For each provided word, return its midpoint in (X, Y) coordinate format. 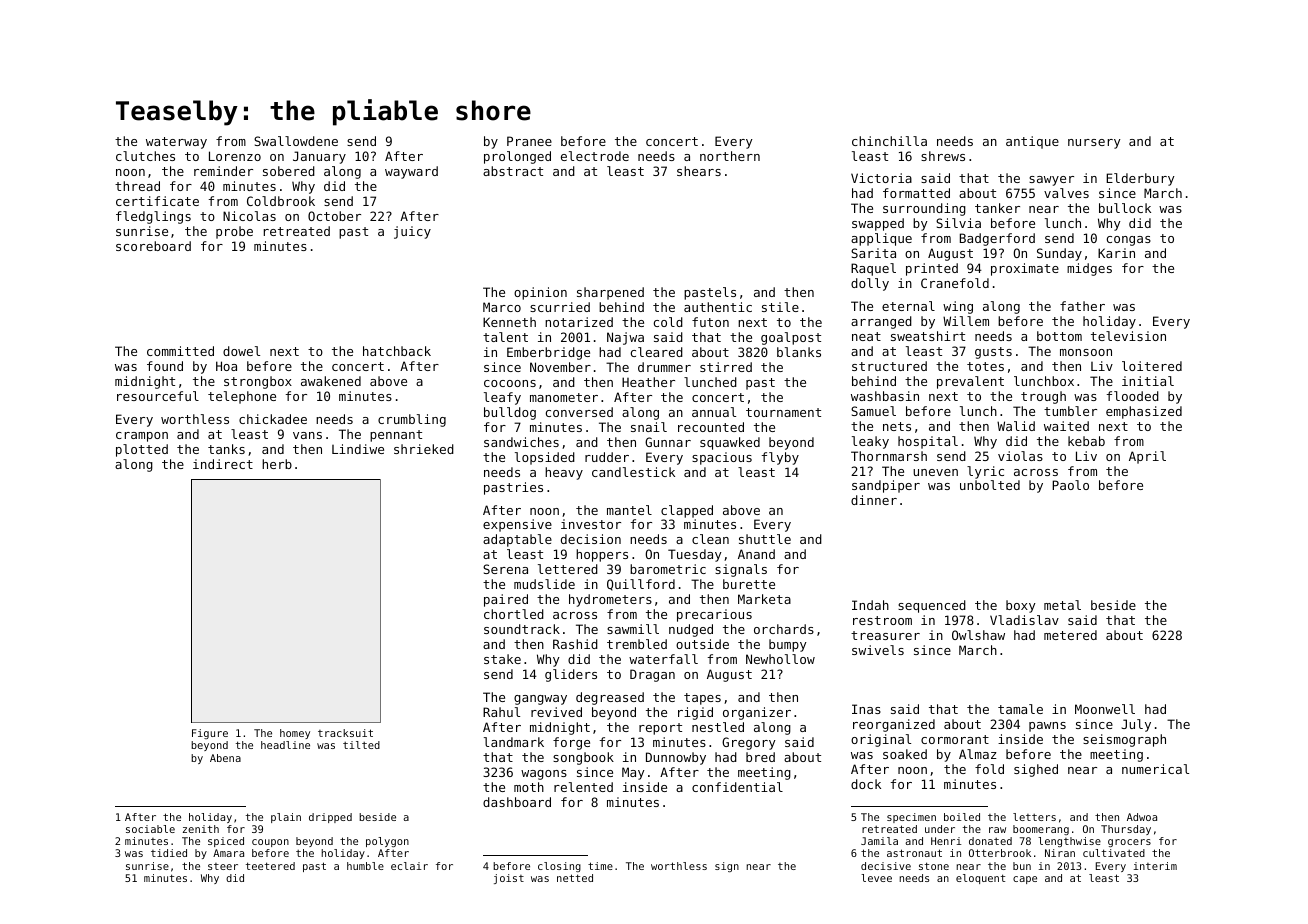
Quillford (641, 585)
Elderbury (1140, 179)
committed (180, 351)
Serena (505, 569)
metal (1062, 605)
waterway (176, 143)
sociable (150, 829)
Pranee (529, 141)
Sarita (873, 253)
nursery (1094, 144)
